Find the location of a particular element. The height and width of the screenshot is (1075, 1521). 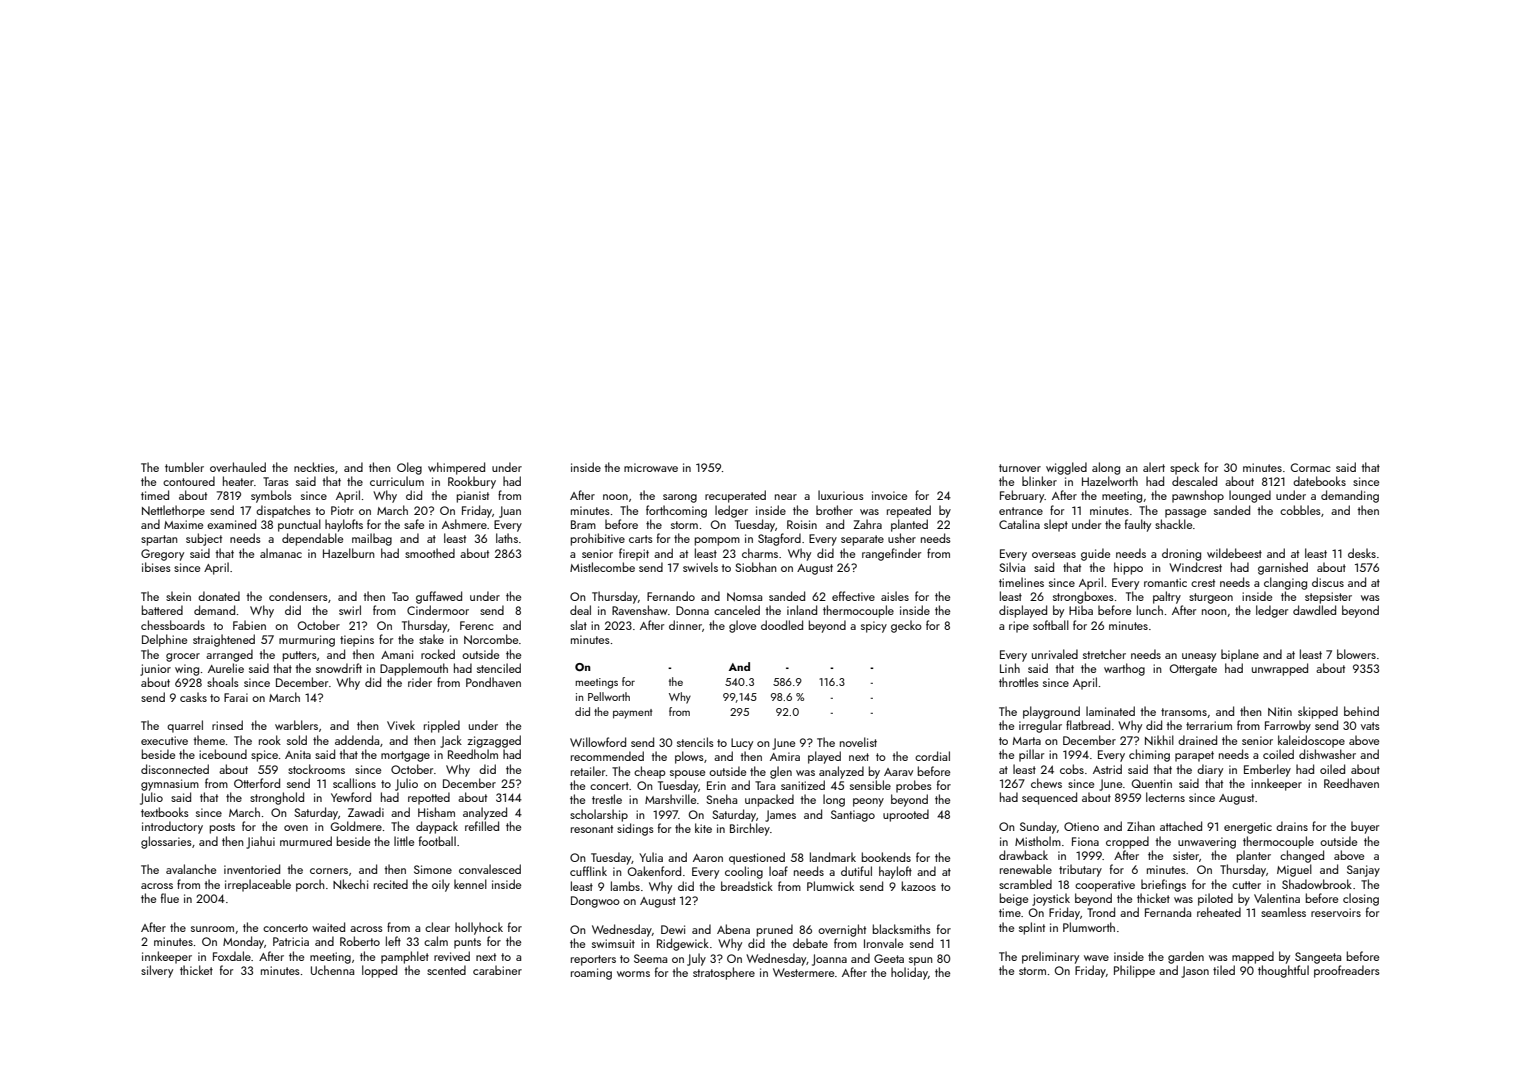

Lucy is located at coordinates (742, 744).
